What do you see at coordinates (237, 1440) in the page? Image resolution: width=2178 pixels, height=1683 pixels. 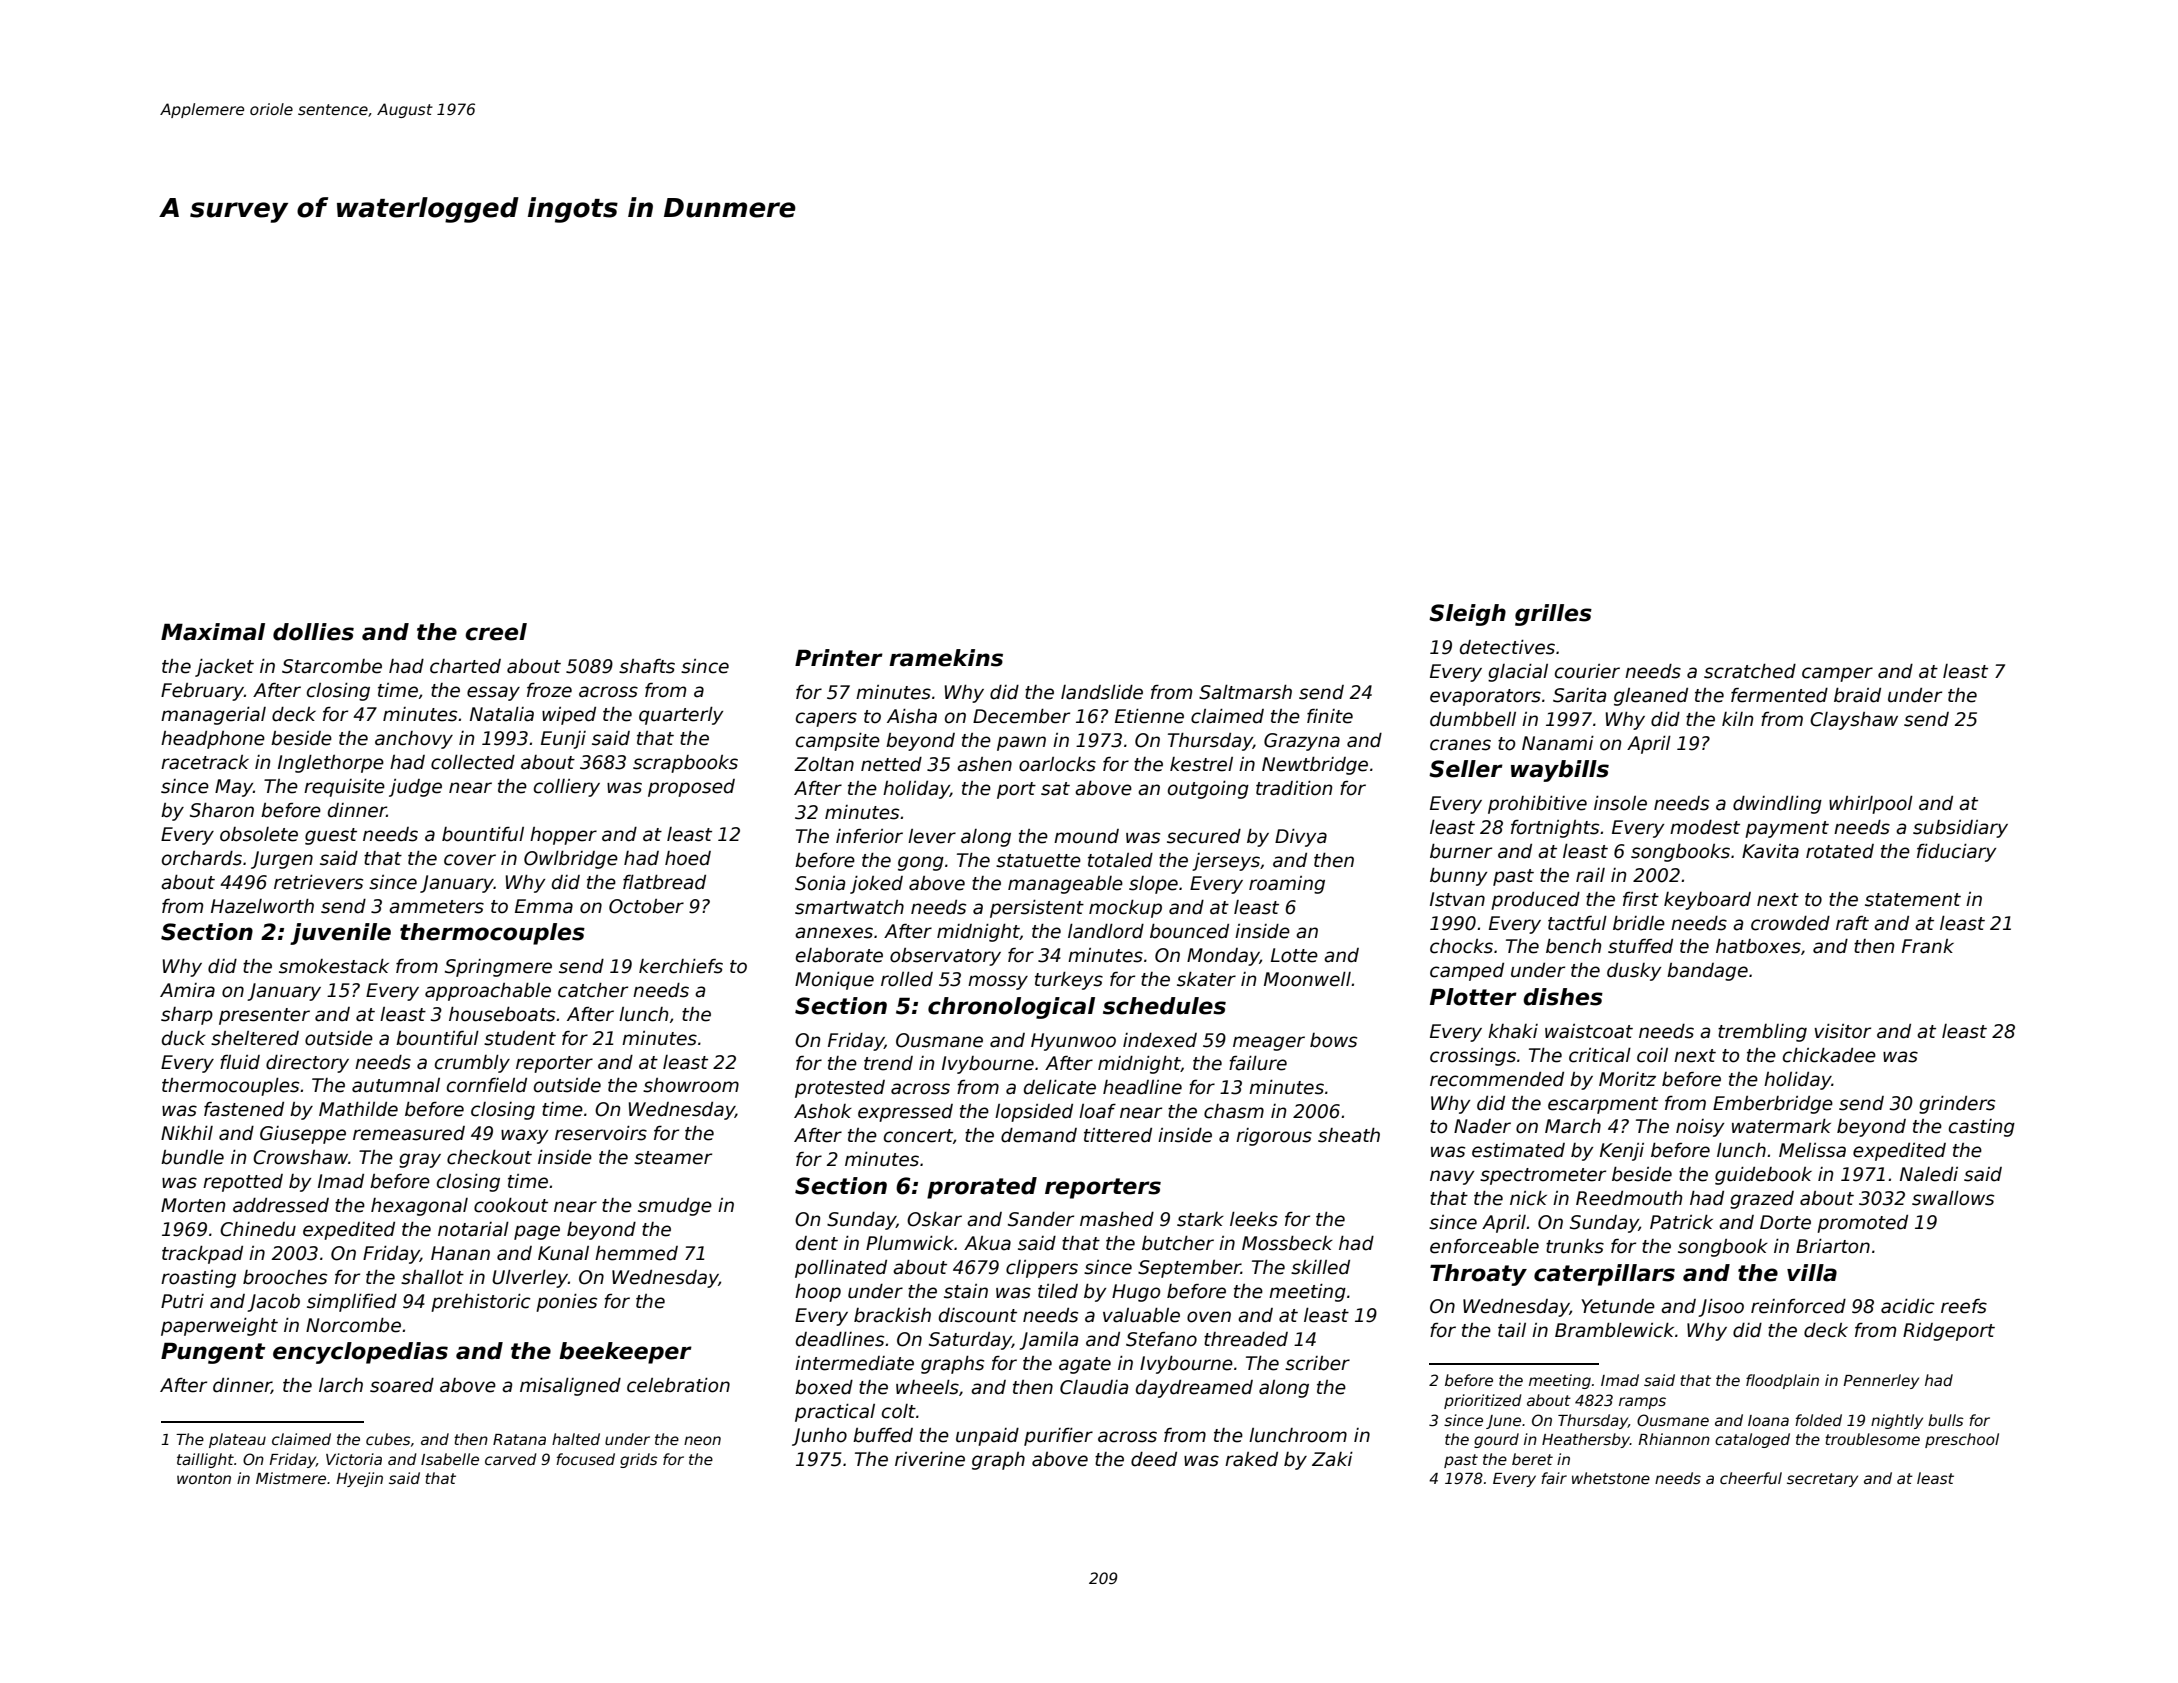 I see `plateau` at bounding box center [237, 1440].
